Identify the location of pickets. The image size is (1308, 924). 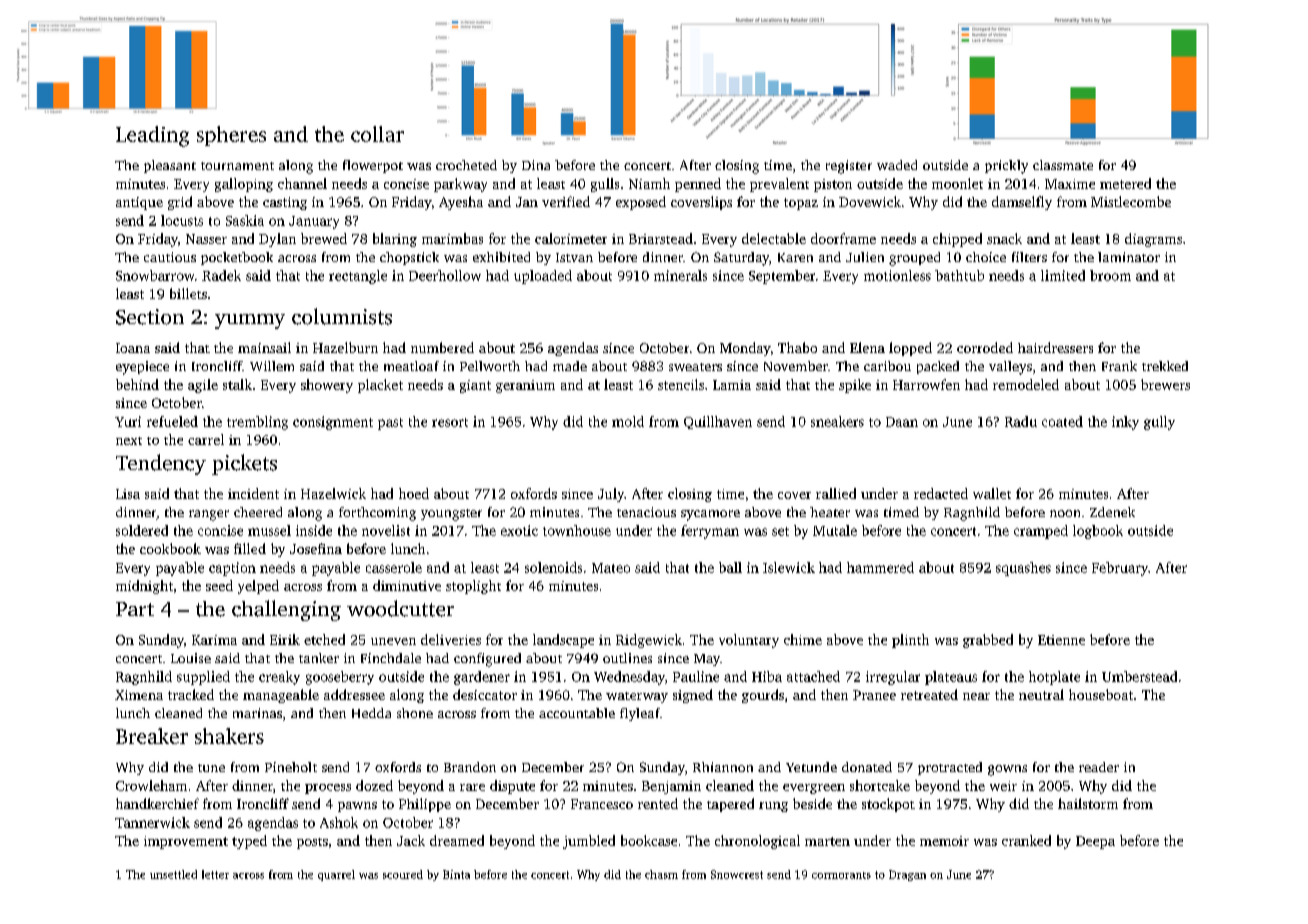
(244, 464).
